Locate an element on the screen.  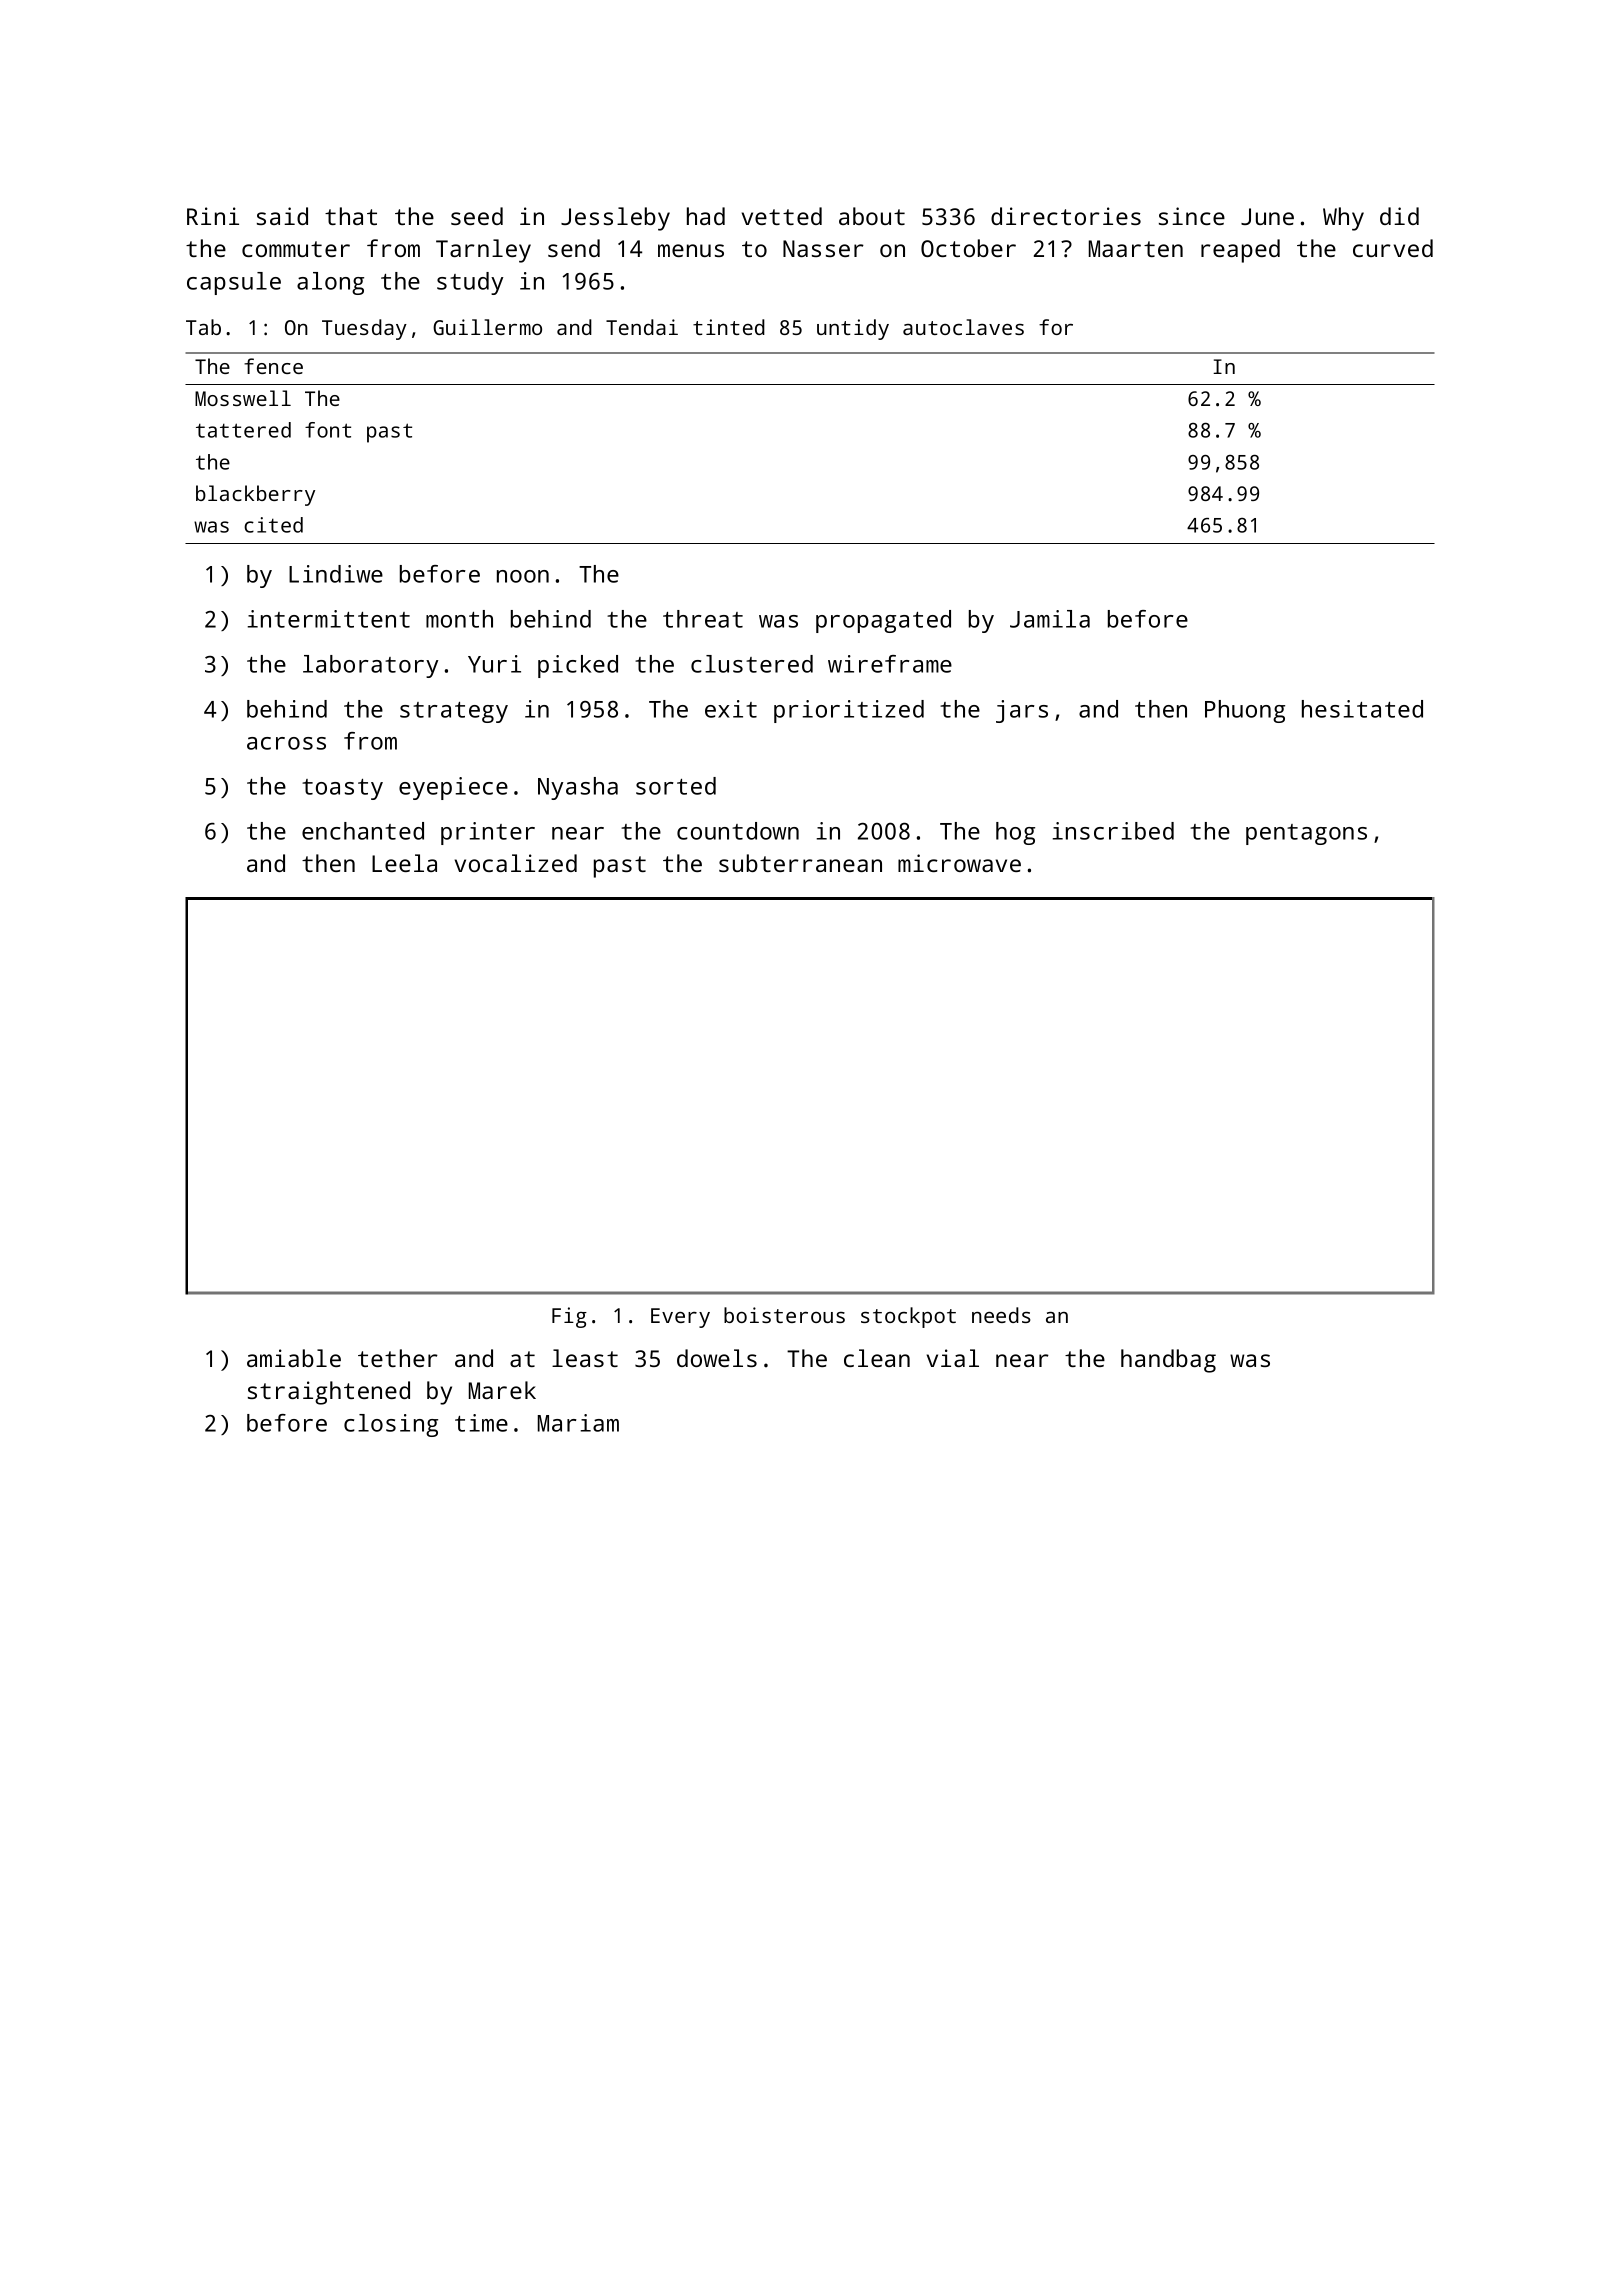
vetted is located at coordinates (782, 216).
